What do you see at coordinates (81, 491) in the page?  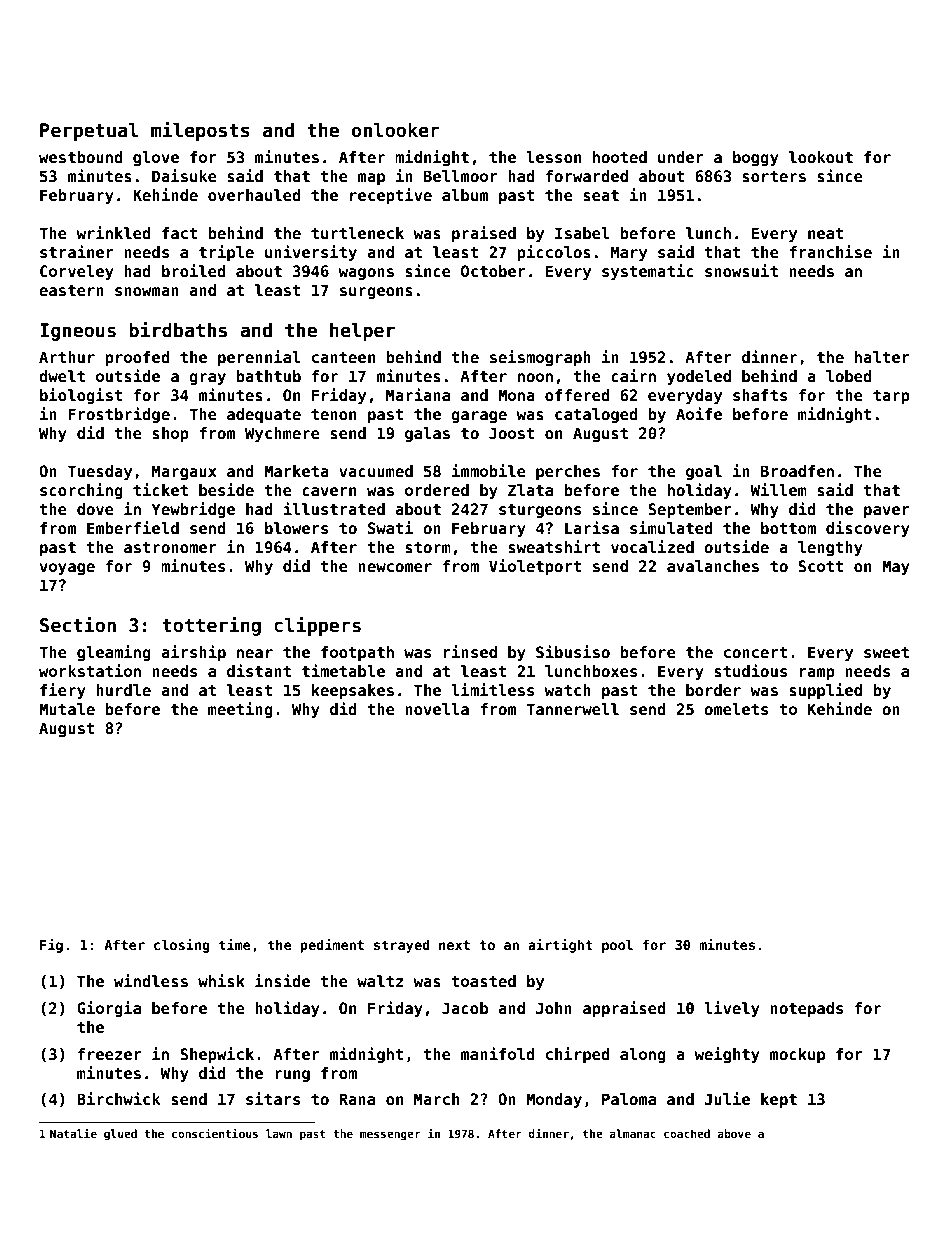 I see `scorching` at bounding box center [81, 491].
